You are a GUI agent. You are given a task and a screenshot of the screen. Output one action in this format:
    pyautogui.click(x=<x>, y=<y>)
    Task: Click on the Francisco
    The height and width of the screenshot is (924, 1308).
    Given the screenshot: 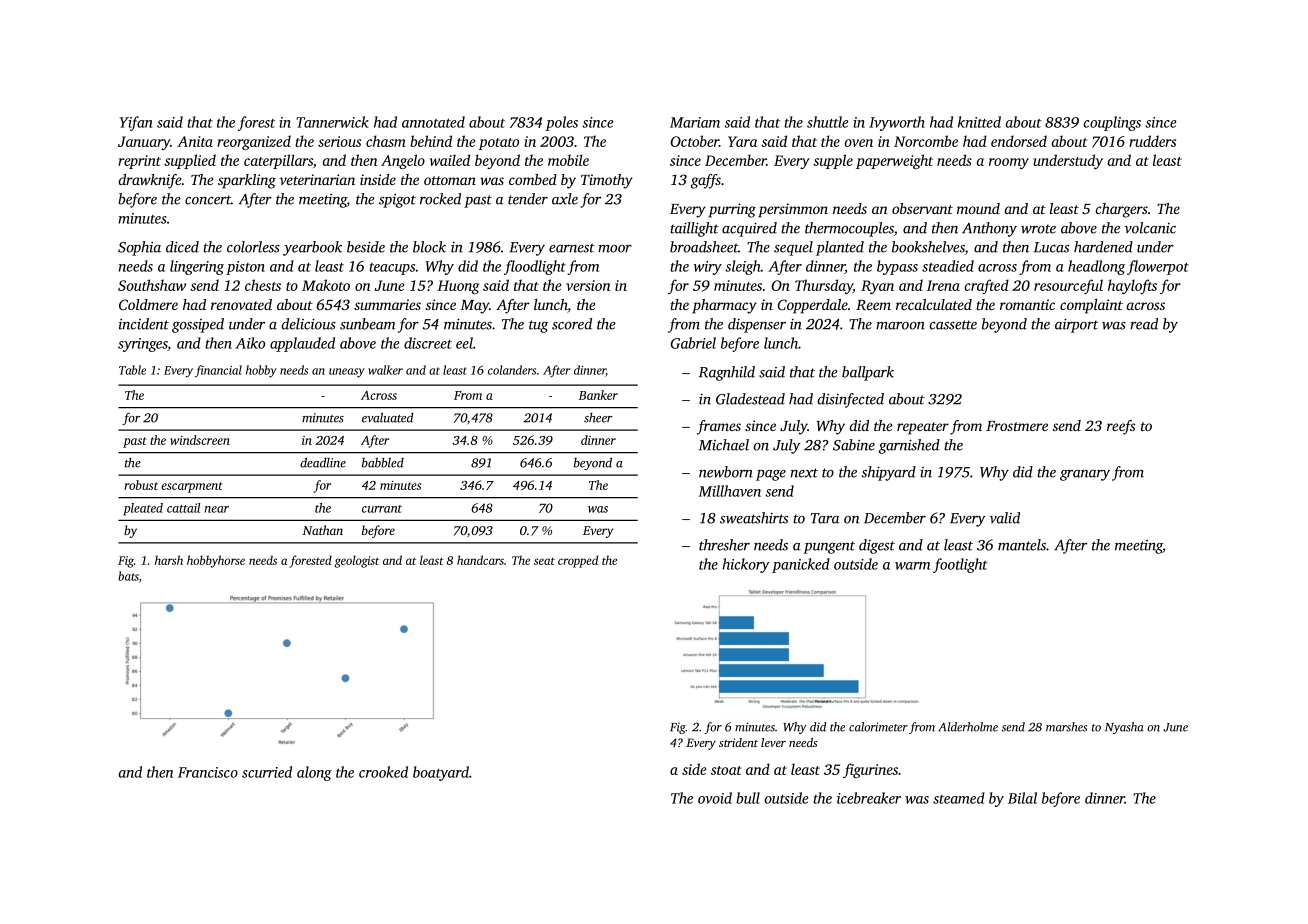 What is the action you would take?
    pyautogui.click(x=208, y=772)
